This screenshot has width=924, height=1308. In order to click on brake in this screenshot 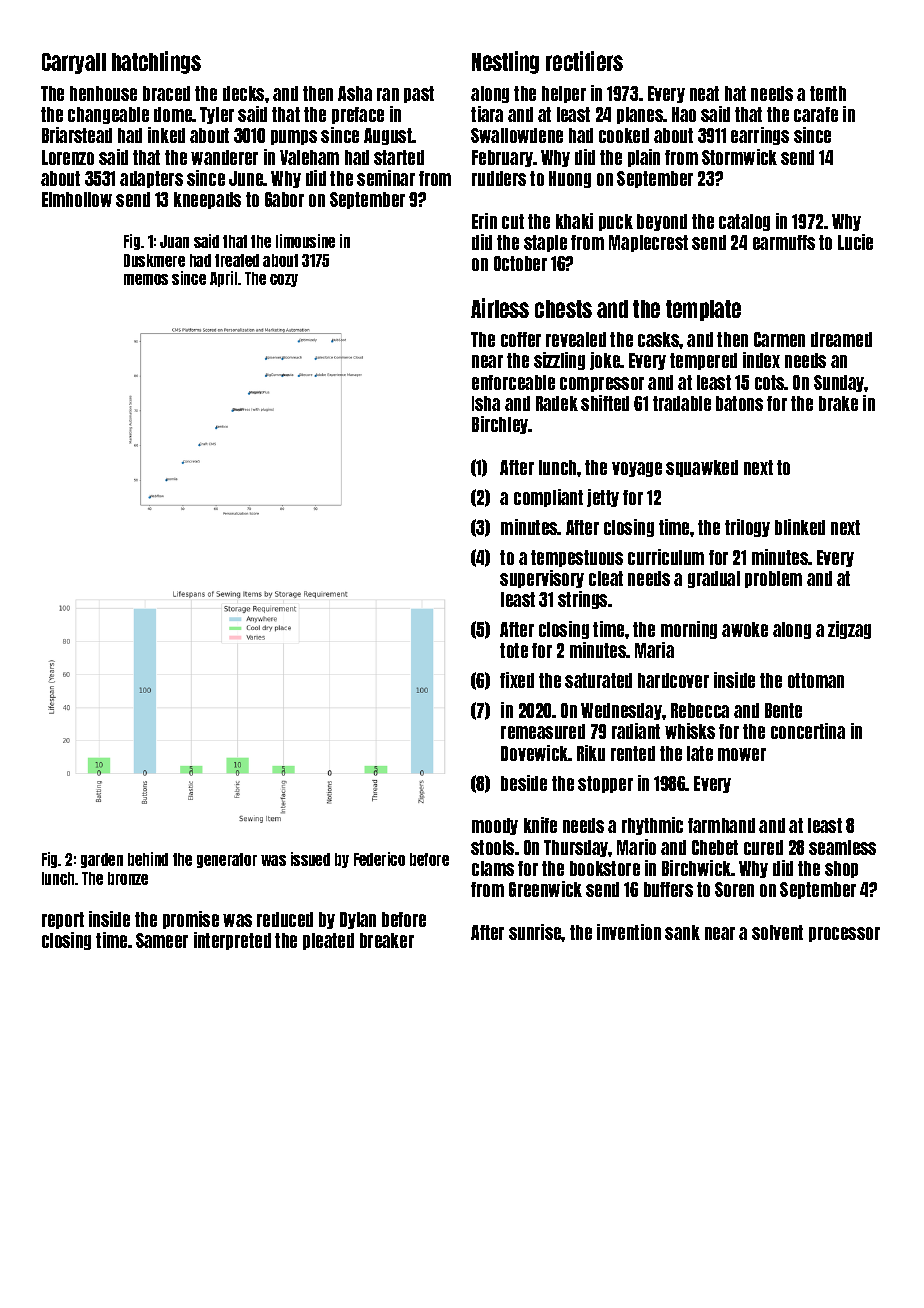, I will do `click(838, 403)`.
